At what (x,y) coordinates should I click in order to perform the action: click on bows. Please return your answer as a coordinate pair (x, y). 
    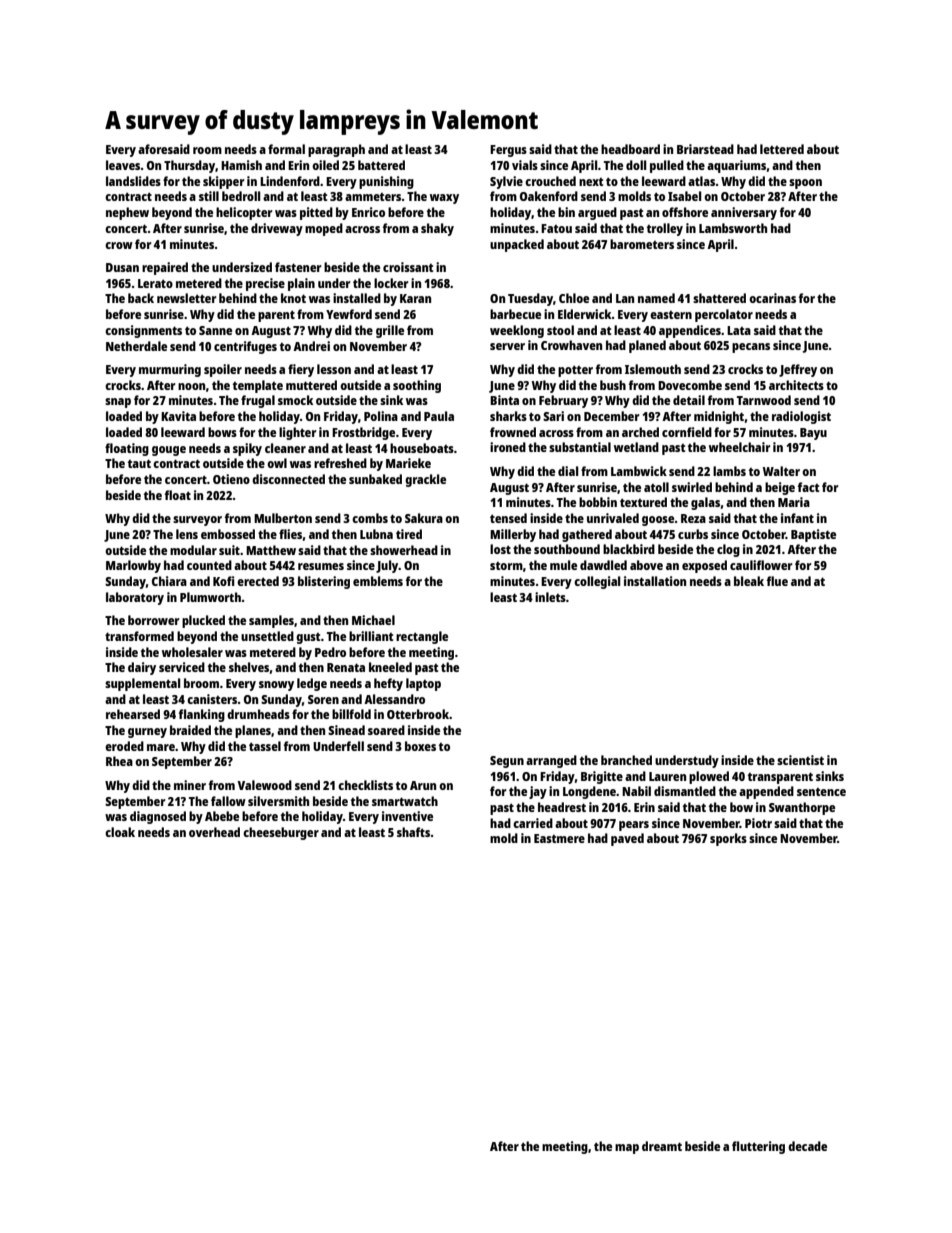
    Looking at the image, I should click on (222, 432).
